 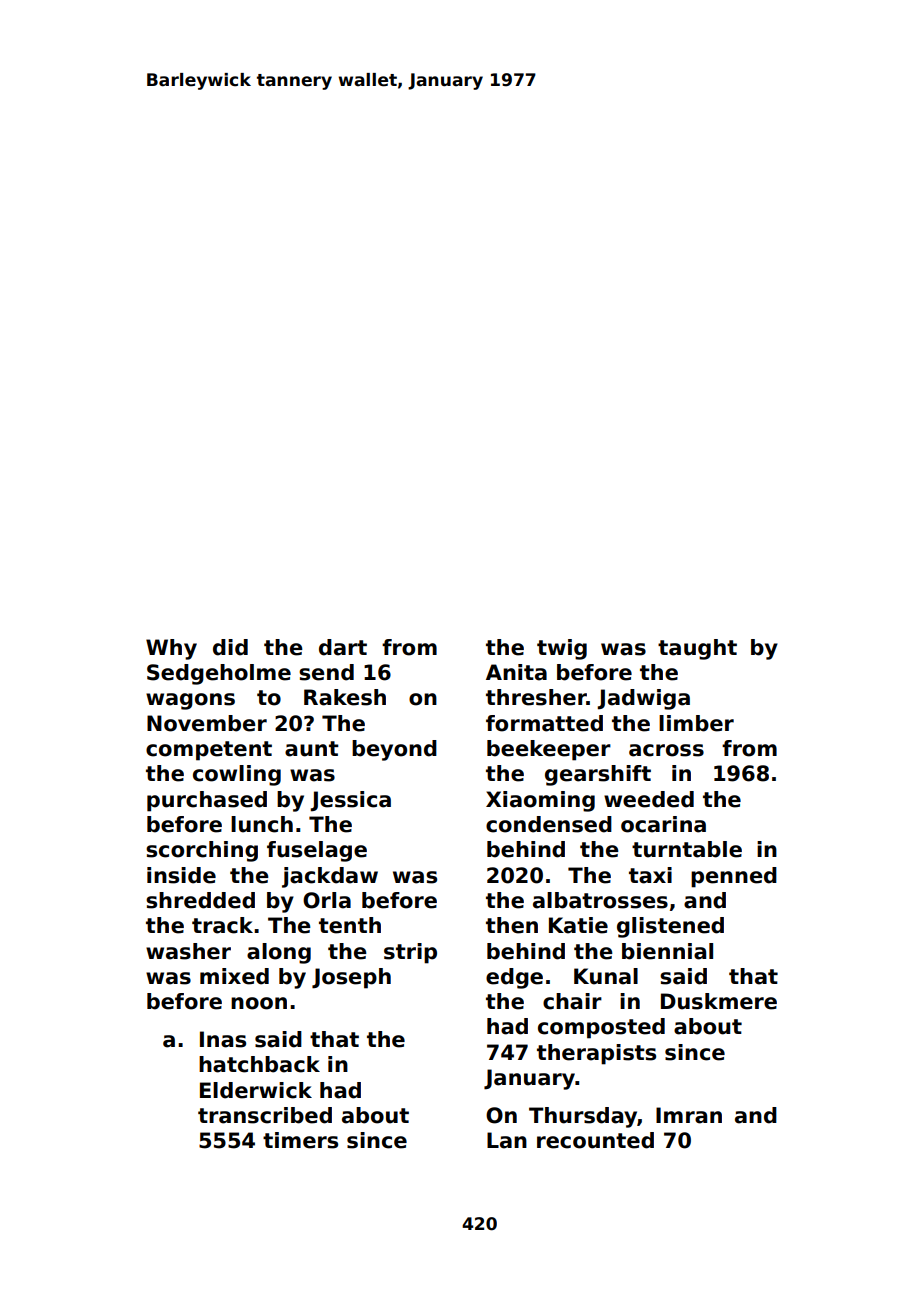 What do you see at coordinates (536, 697) in the page?
I see `thresher` at bounding box center [536, 697].
